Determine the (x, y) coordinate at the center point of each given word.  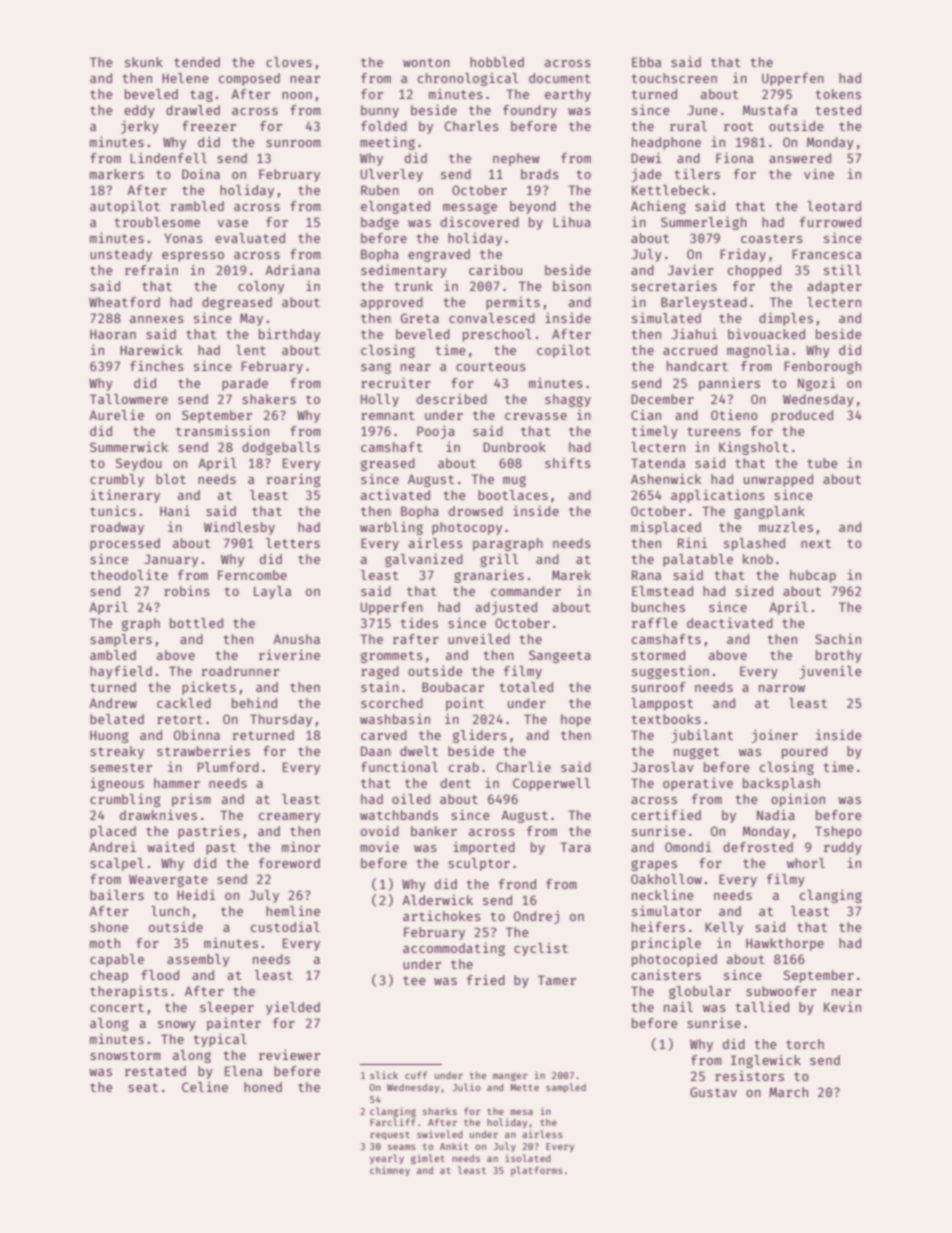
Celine (205, 1087)
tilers (697, 173)
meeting (387, 143)
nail (678, 1006)
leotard (834, 206)
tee (414, 980)
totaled (526, 687)
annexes (157, 319)
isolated (528, 1158)
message (470, 208)
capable (117, 960)
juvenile (831, 672)
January (171, 560)
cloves (289, 62)
